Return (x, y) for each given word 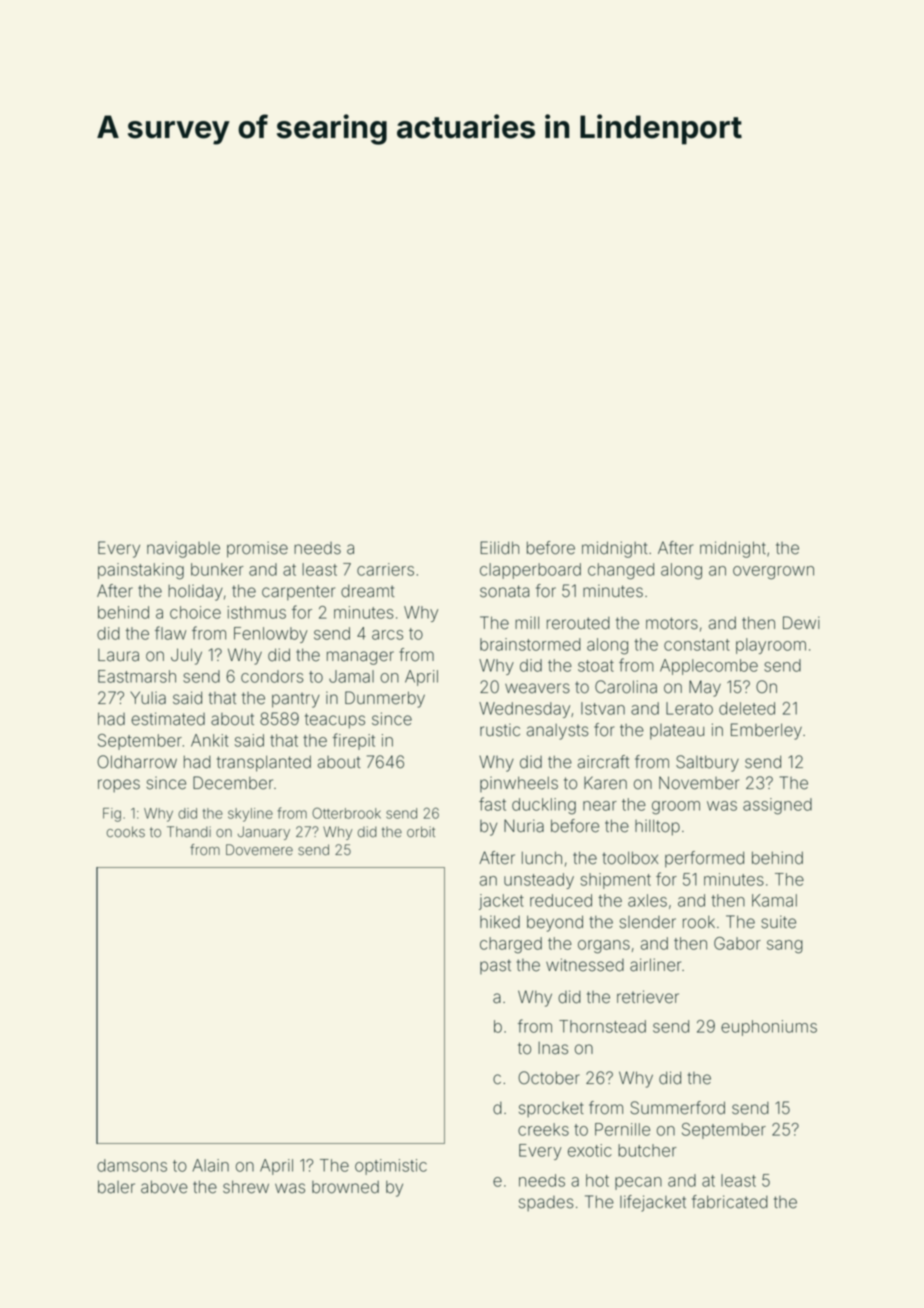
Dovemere (259, 850)
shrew (246, 1187)
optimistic (391, 1167)
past (495, 966)
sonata (504, 591)
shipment (615, 881)
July (186, 656)
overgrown (773, 573)
